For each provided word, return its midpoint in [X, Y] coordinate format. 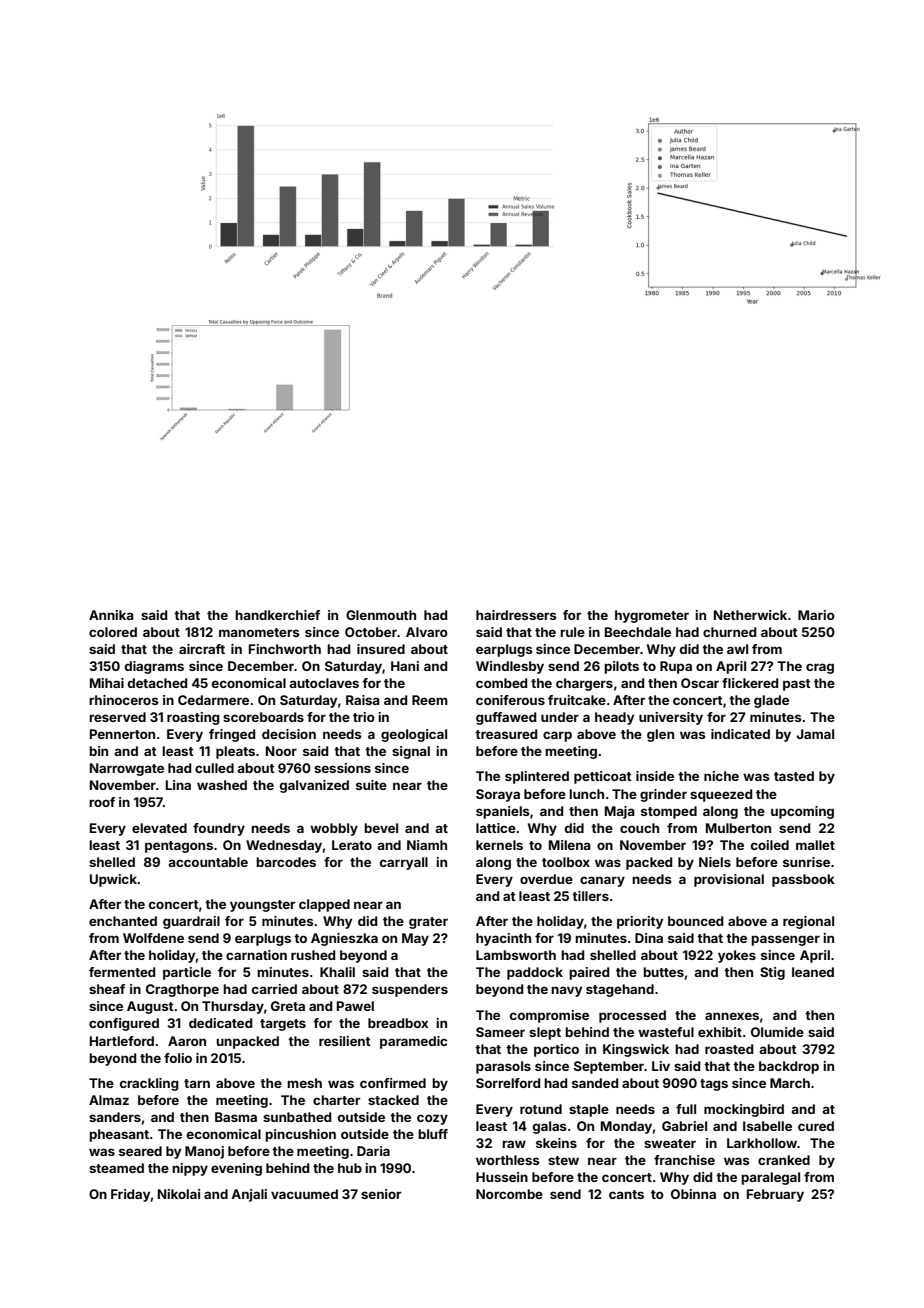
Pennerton [122, 734]
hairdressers [516, 615]
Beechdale [638, 632]
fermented [122, 972]
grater [428, 923]
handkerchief [277, 615]
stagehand [620, 990]
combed [501, 683]
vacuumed [304, 1194]
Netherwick [750, 615]
